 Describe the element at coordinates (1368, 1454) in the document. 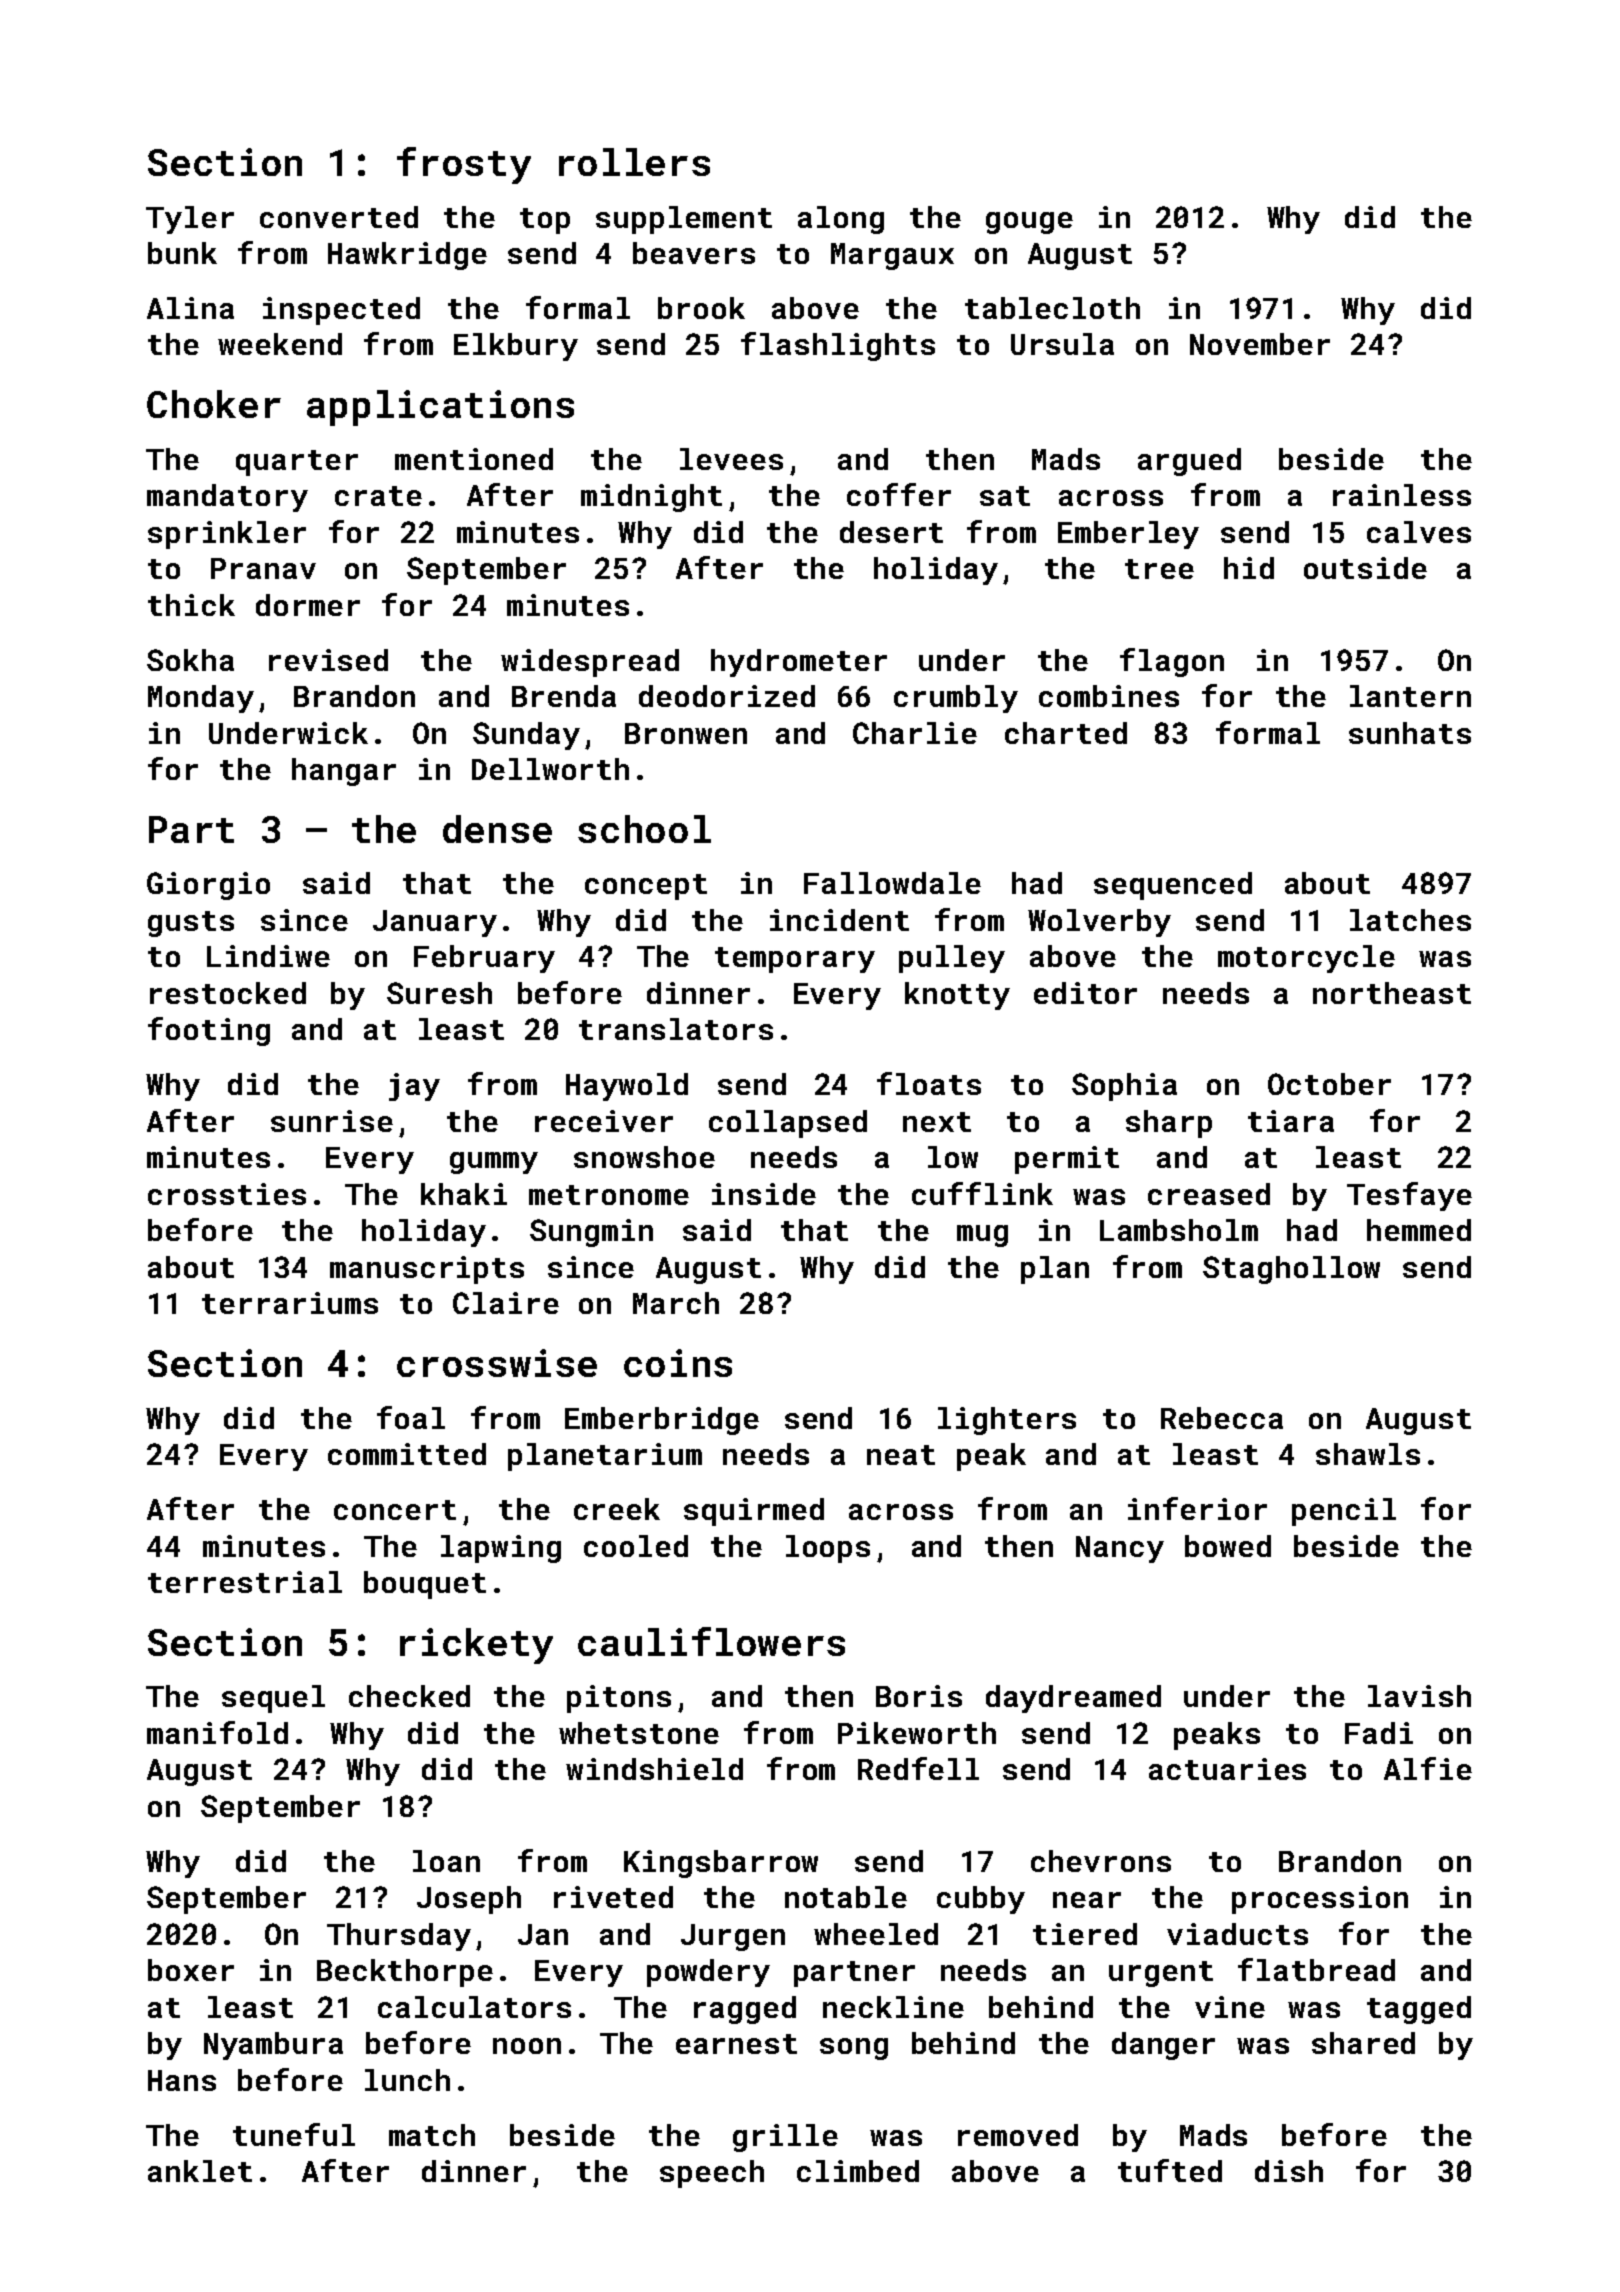

I see `shawls` at that location.
